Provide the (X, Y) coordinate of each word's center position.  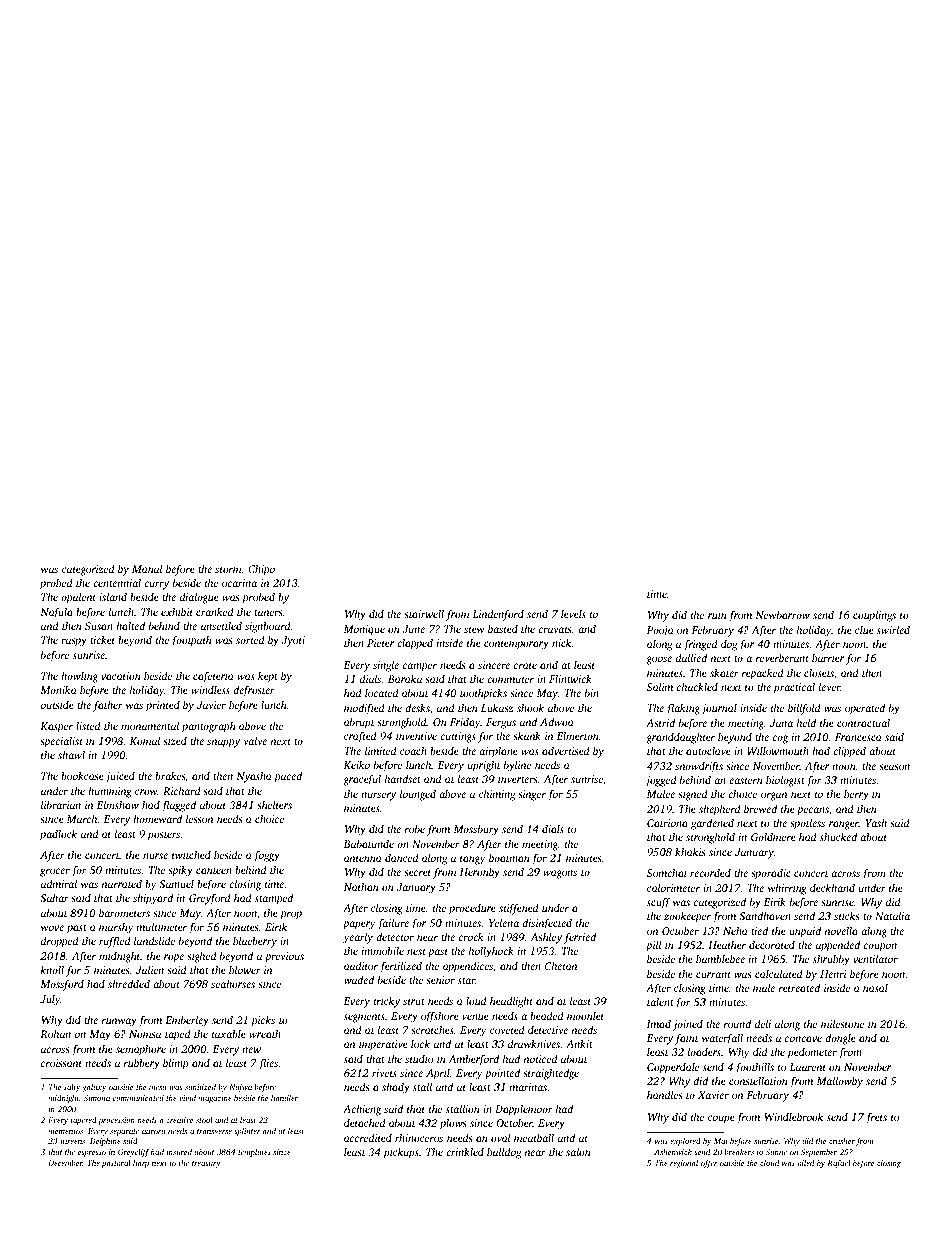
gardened (712, 824)
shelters (274, 805)
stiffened (519, 909)
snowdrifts (699, 767)
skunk (527, 735)
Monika (58, 690)
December (65, 1163)
